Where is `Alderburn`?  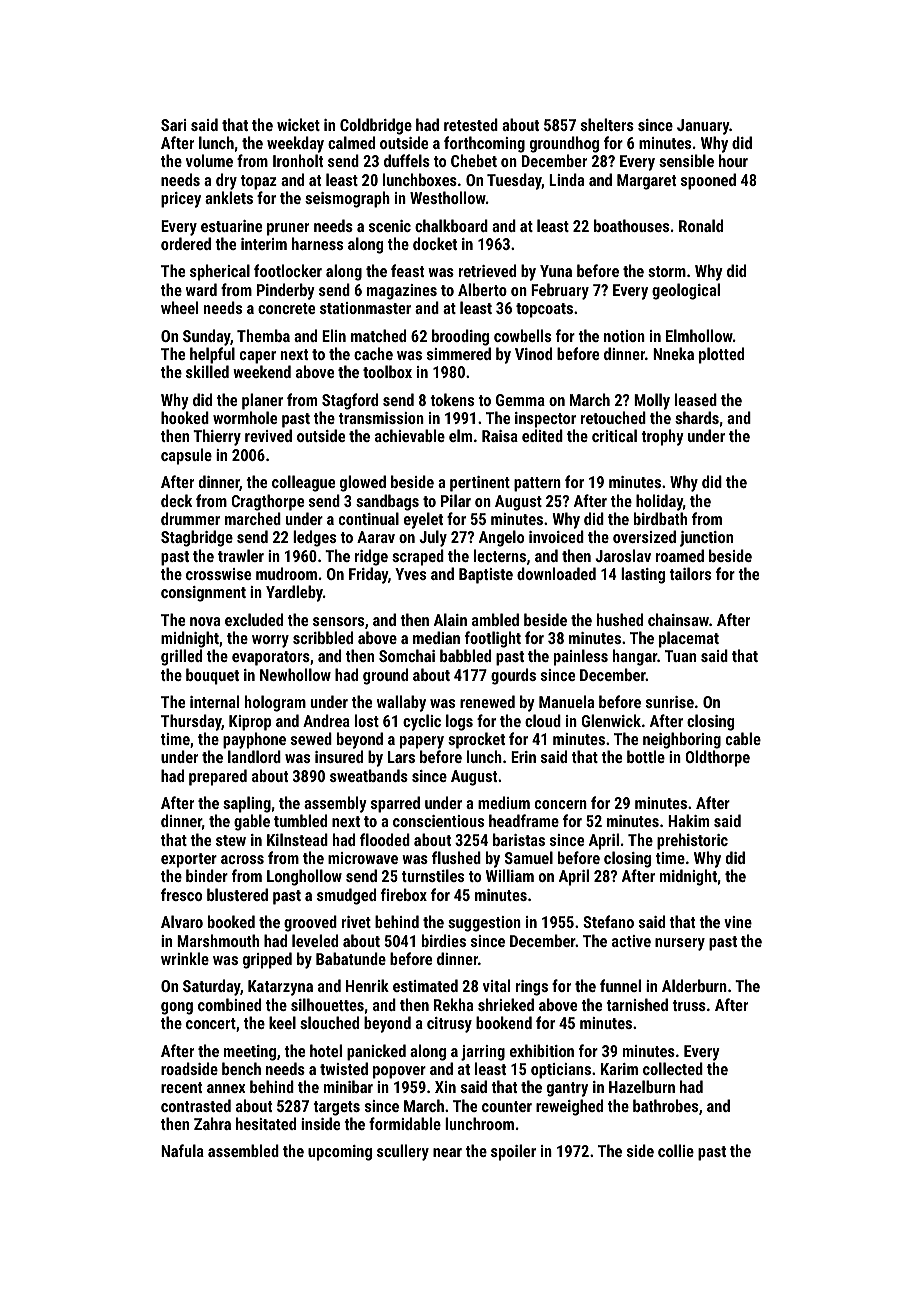 Alderburn is located at coordinates (694, 985).
